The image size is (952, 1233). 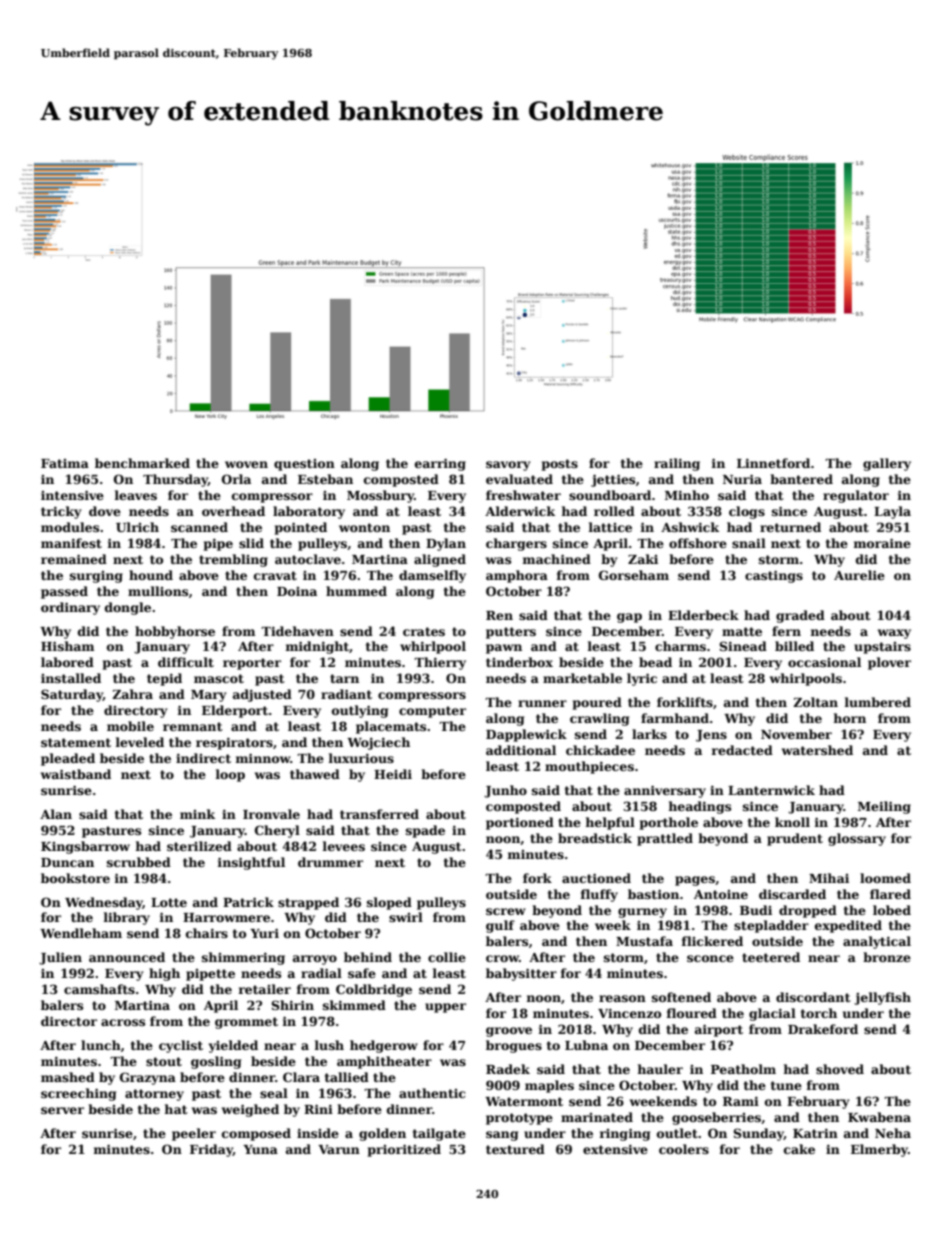 I want to click on teetered, so click(x=771, y=957).
